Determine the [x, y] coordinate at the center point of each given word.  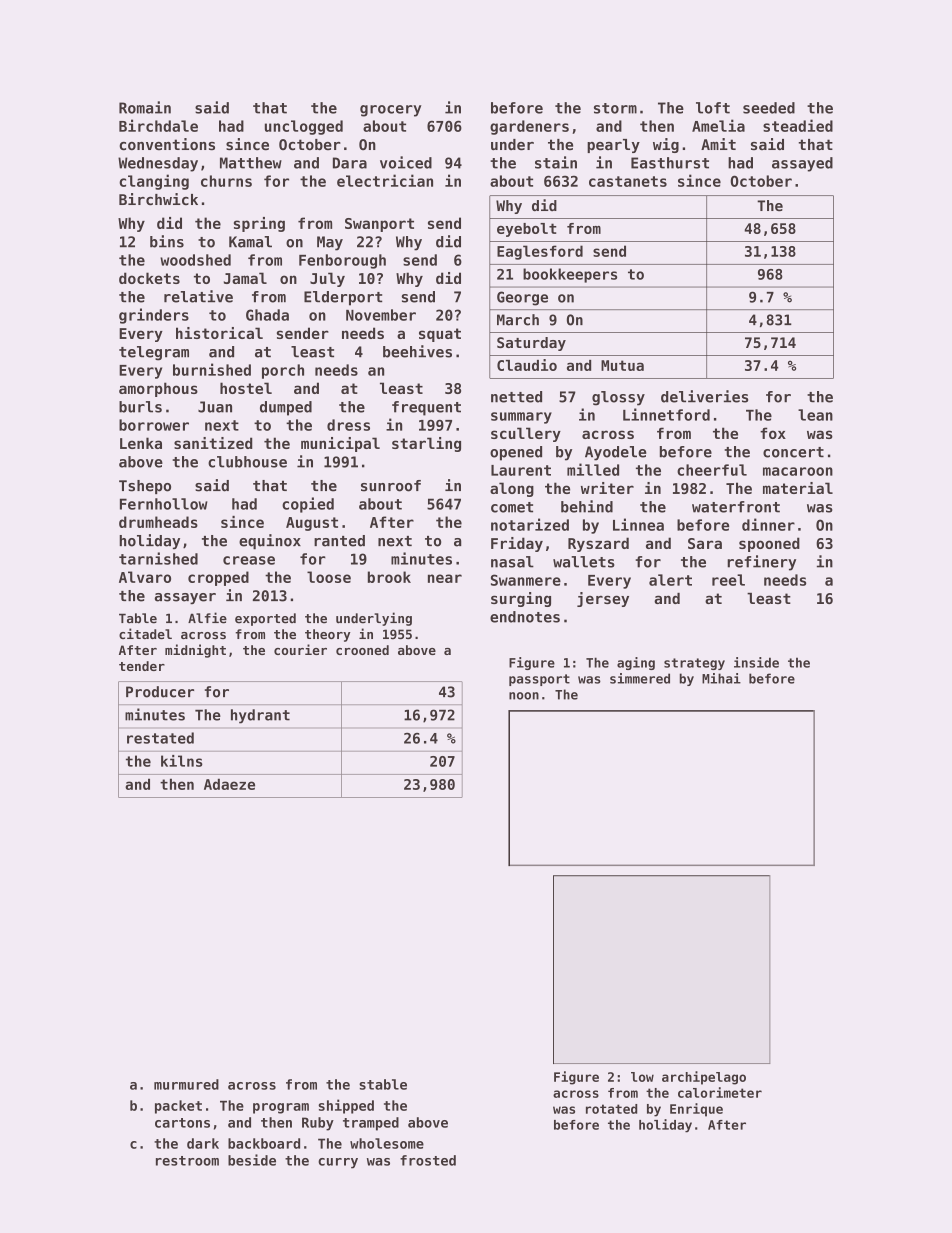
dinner [768, 524]
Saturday [531, 344]
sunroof [391, 486]
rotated [611, 1109]
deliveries [704, 396]
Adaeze [229, 784]
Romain [145, 107]
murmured [186, 1084]
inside [756, 662]
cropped [218, 578]
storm [615, 108]
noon [524, 696]
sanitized [213, 443]
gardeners [529, 127]
